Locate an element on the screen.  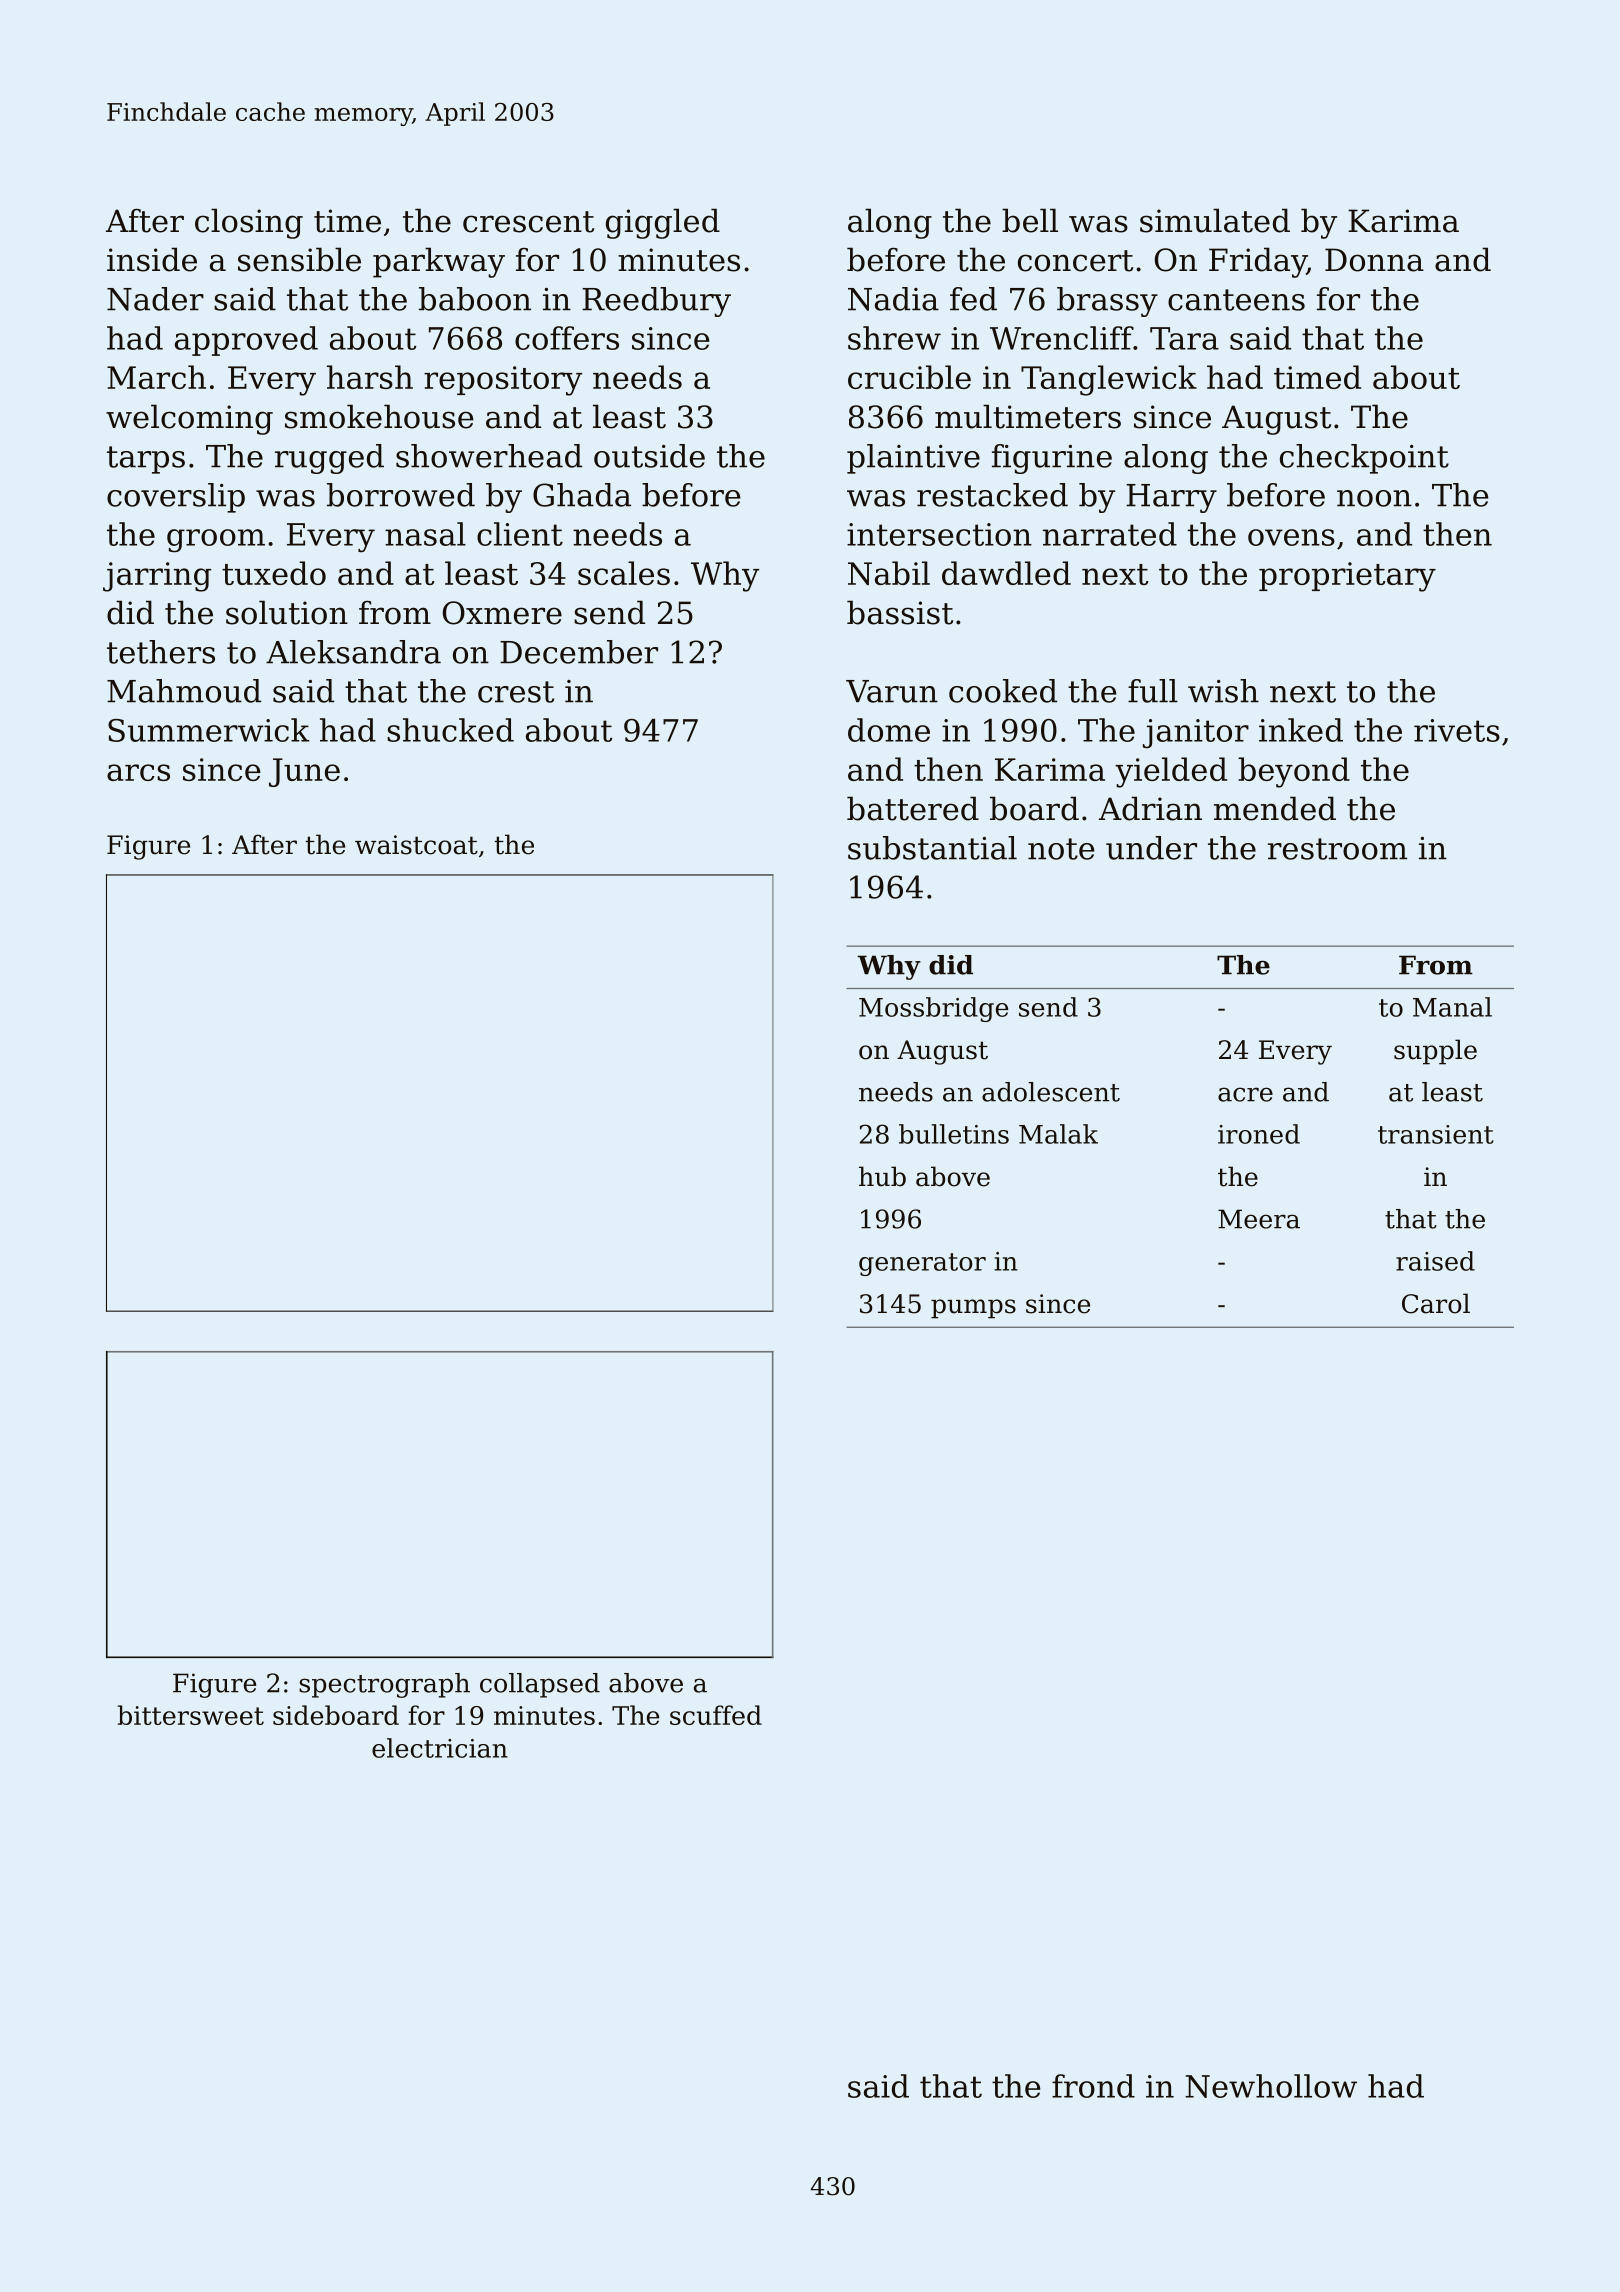
cooked is located at coordinates (1003, 691).
